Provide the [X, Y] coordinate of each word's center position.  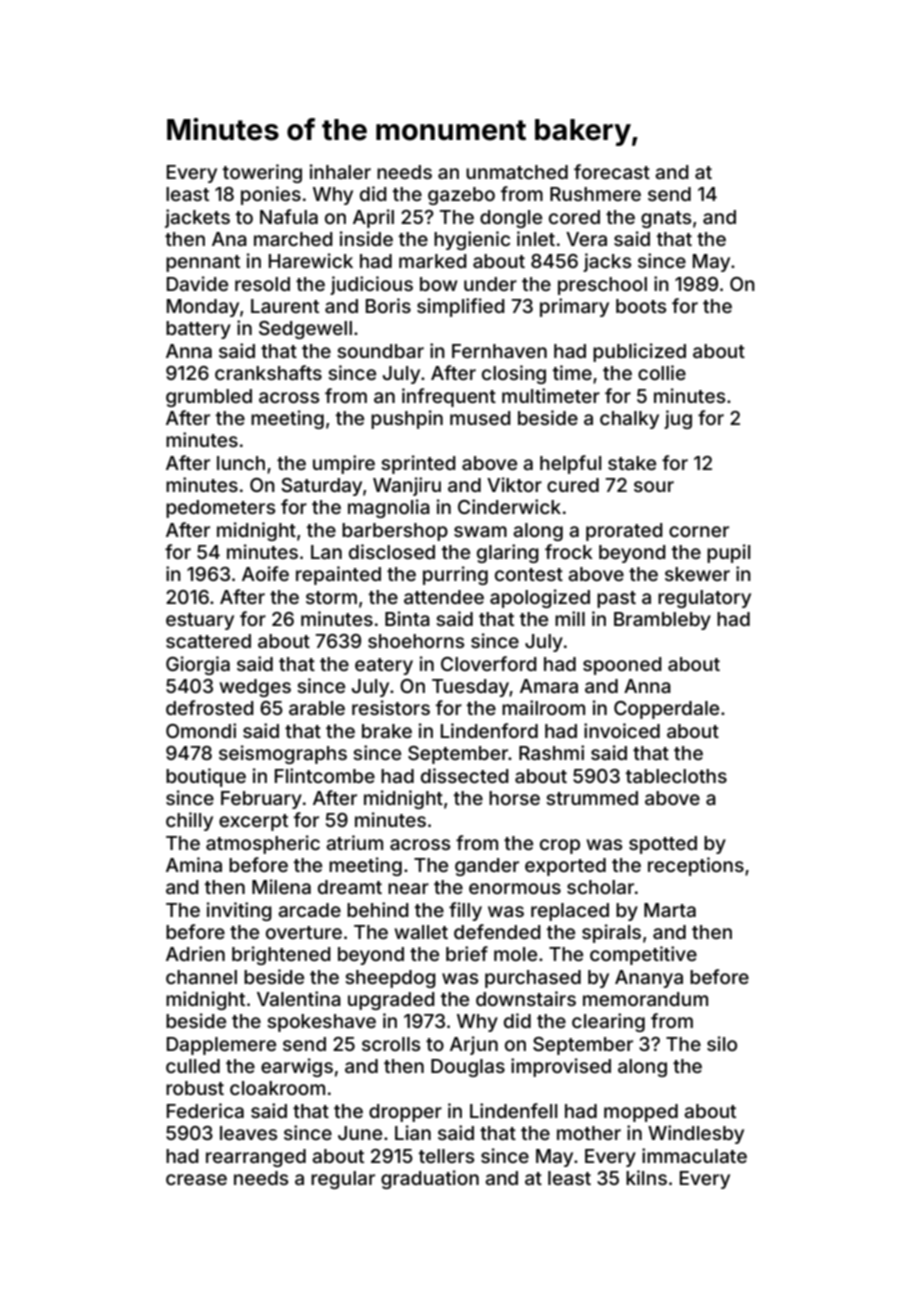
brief [467, 953]
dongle [511, 219]
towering [262, 173]
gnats [666, 219]
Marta [670, 910]
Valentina [299, 998]
